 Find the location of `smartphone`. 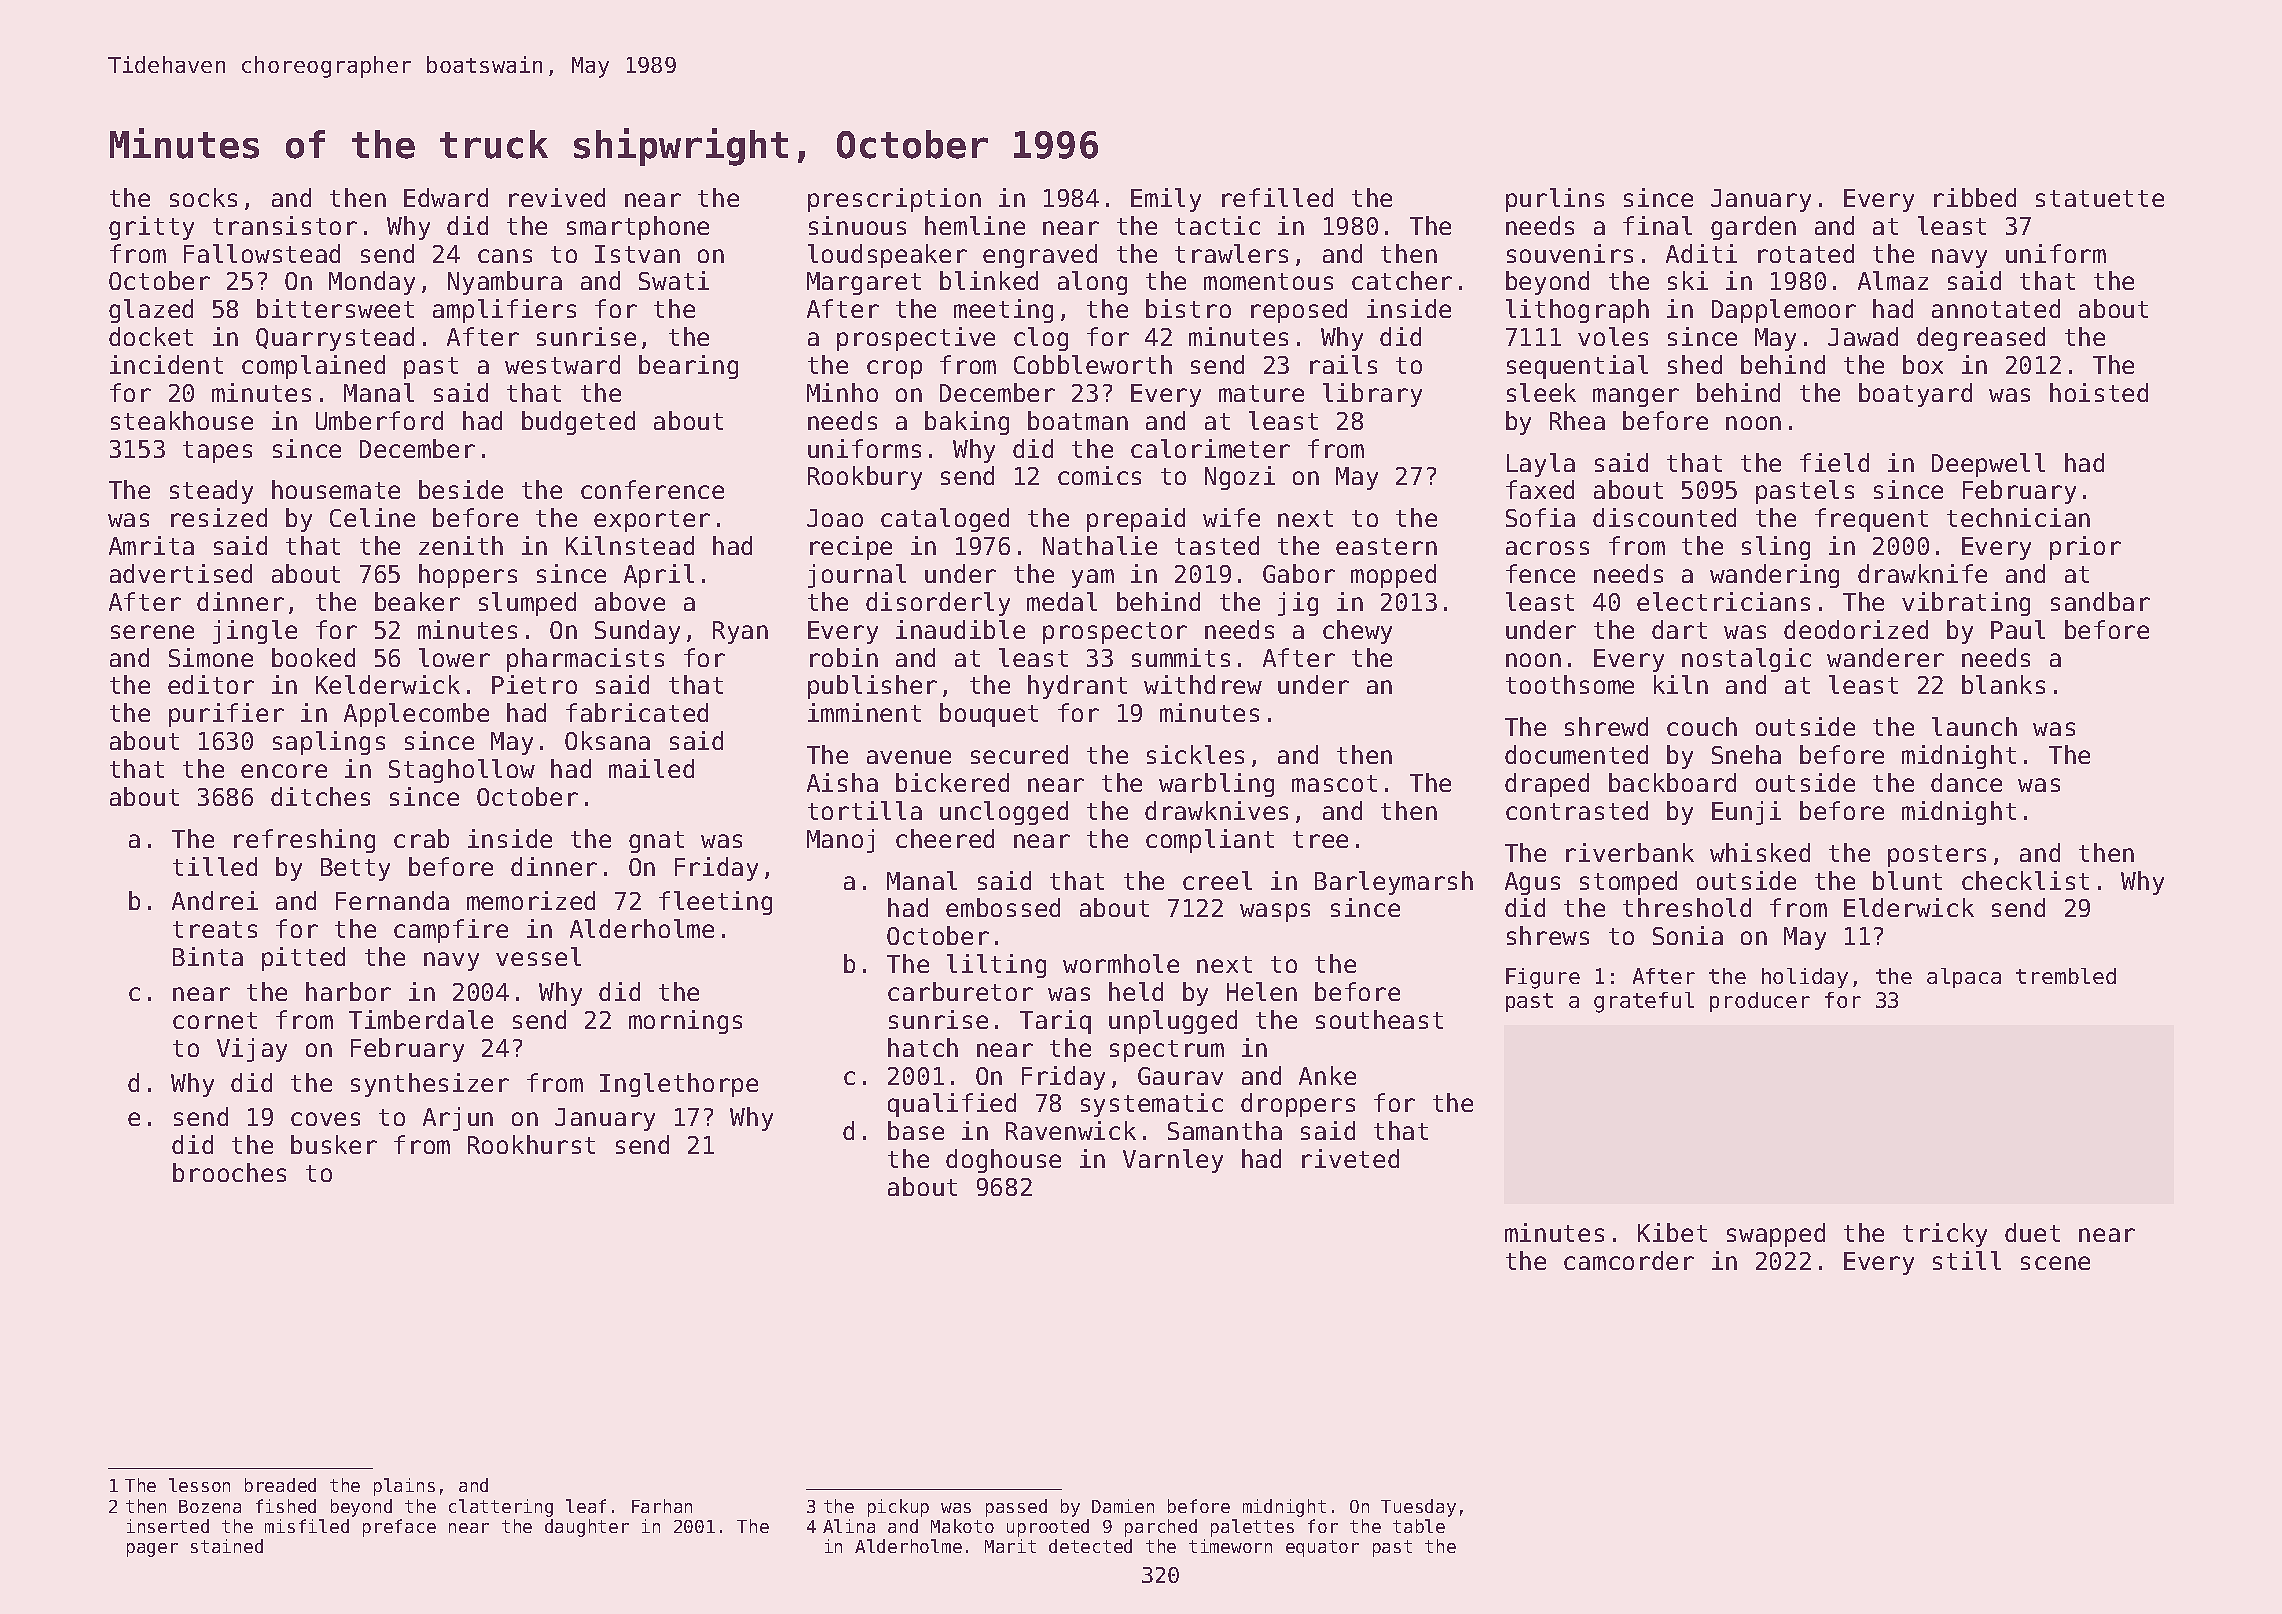

smartphone is located at coordinates (638, 228).
